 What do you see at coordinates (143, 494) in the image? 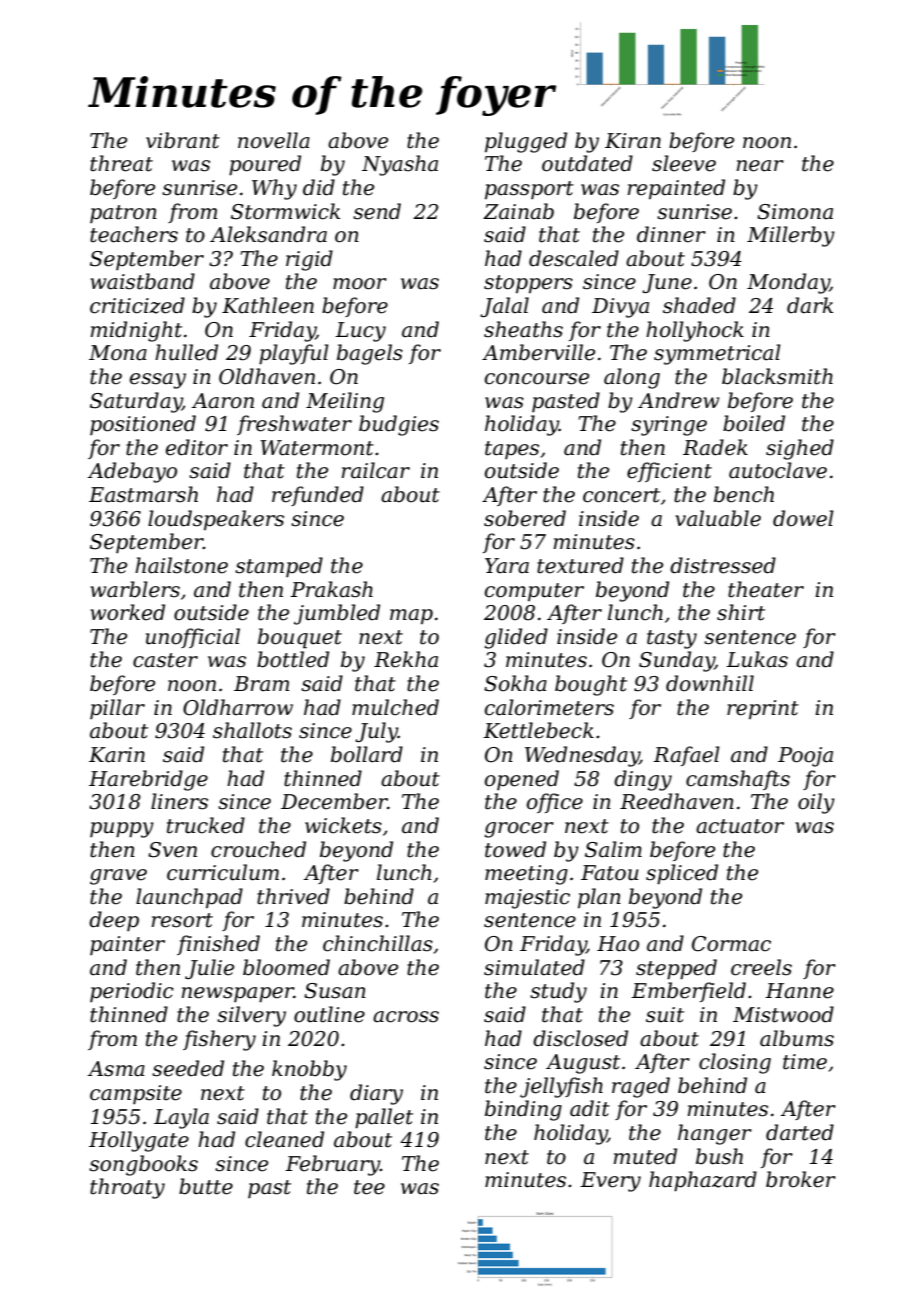
I see `Eastmarsh` at bounding box center [143, 494].
